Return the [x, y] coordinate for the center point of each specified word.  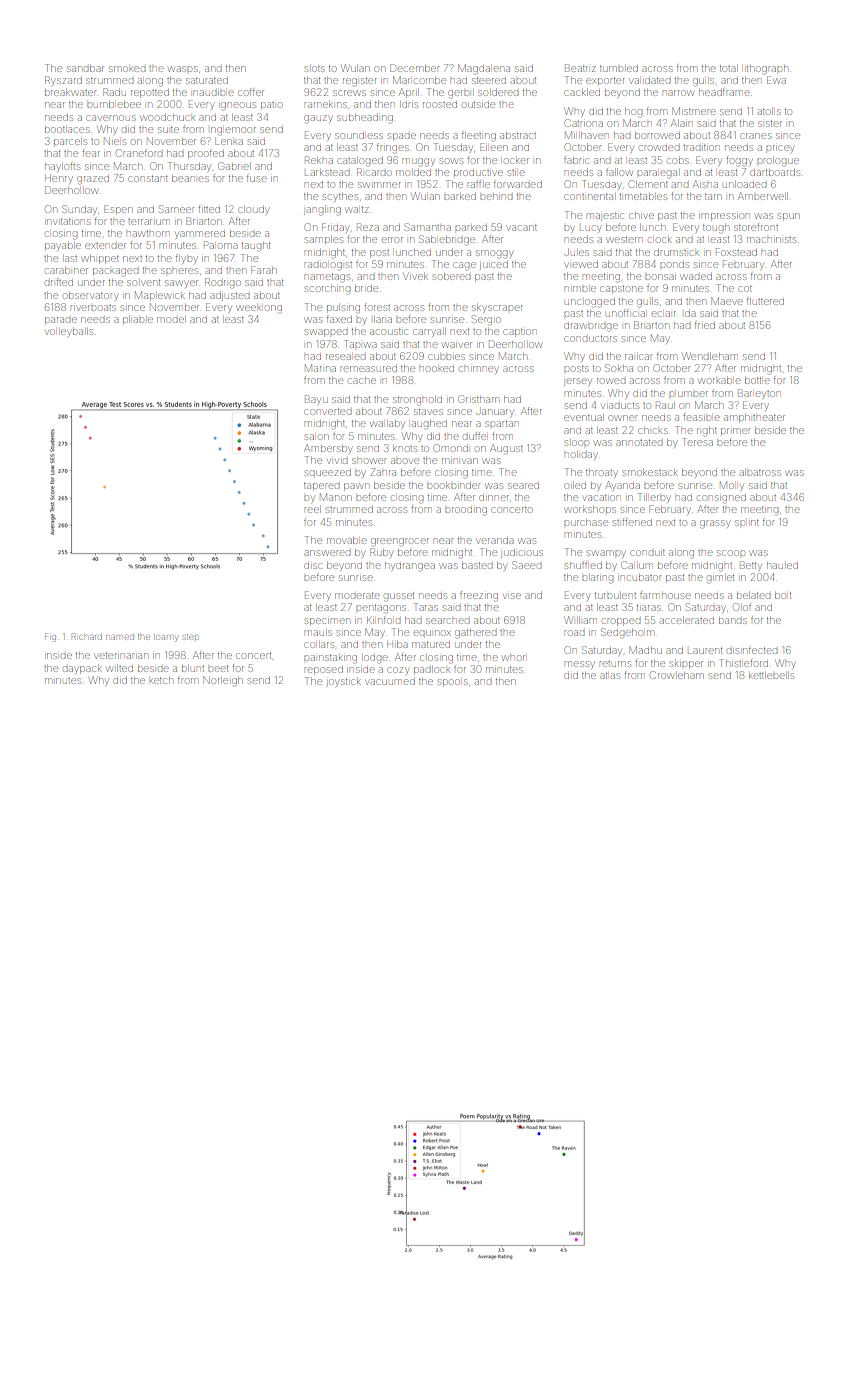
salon [317, 437]
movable [347, 540]
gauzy [318, 119]
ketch [161, 681]
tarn [713, 197]
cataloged [360, 161]
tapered [321, 486]
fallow [619, 172]
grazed [93, 180]
